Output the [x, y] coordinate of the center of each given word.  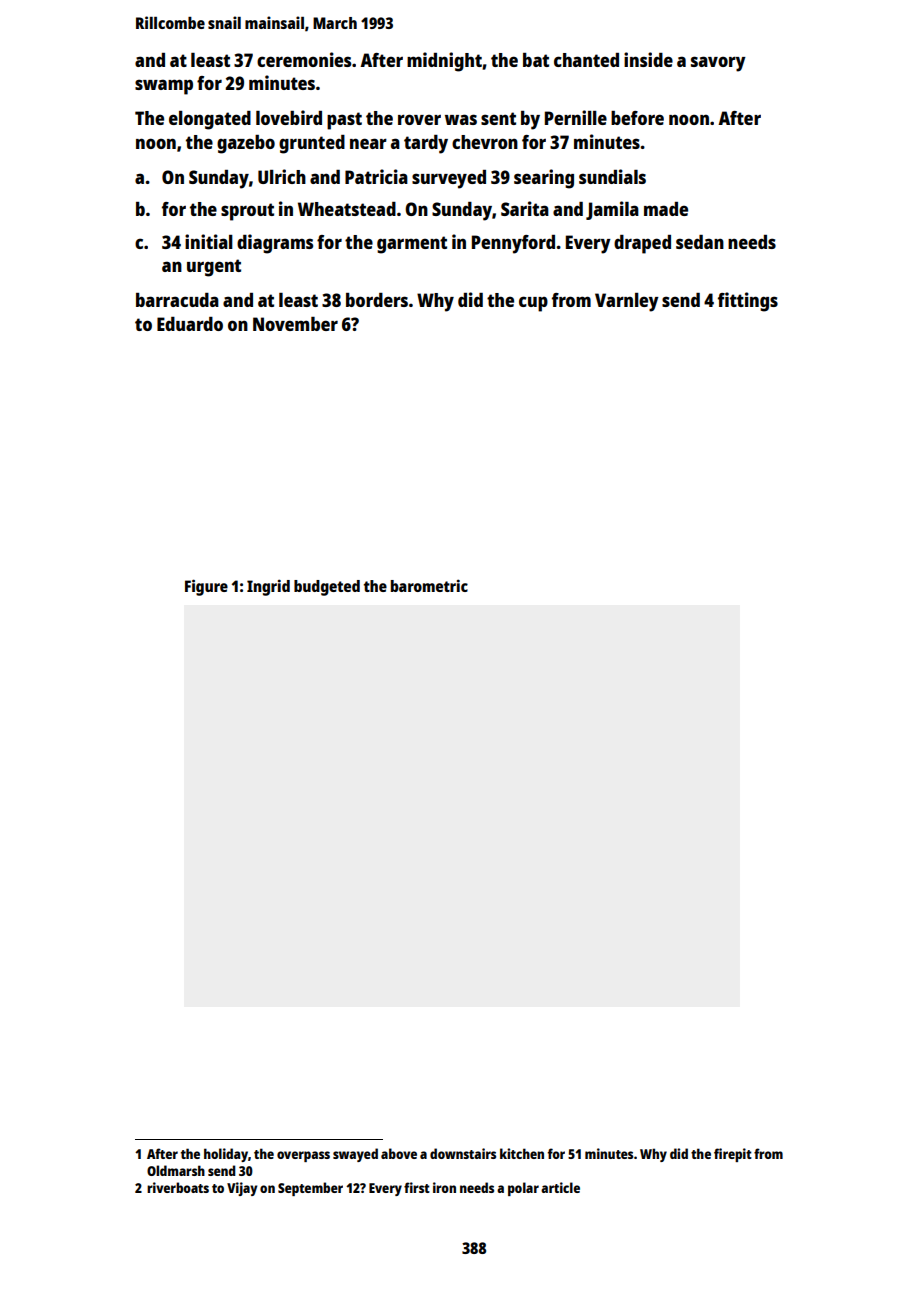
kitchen [522, 1153]
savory [718, 64]
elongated [210, 120]
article [560, 1187]
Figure [206, 587]
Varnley [627, 302]
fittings [748, 302]
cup [533, 304]
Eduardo [190, 324]
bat [536, 60]
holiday [226, 1155]
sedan [700, 242]
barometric [429, 585]
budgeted [327, 588]
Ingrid [268, 587]
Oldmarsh [176, 1170]
